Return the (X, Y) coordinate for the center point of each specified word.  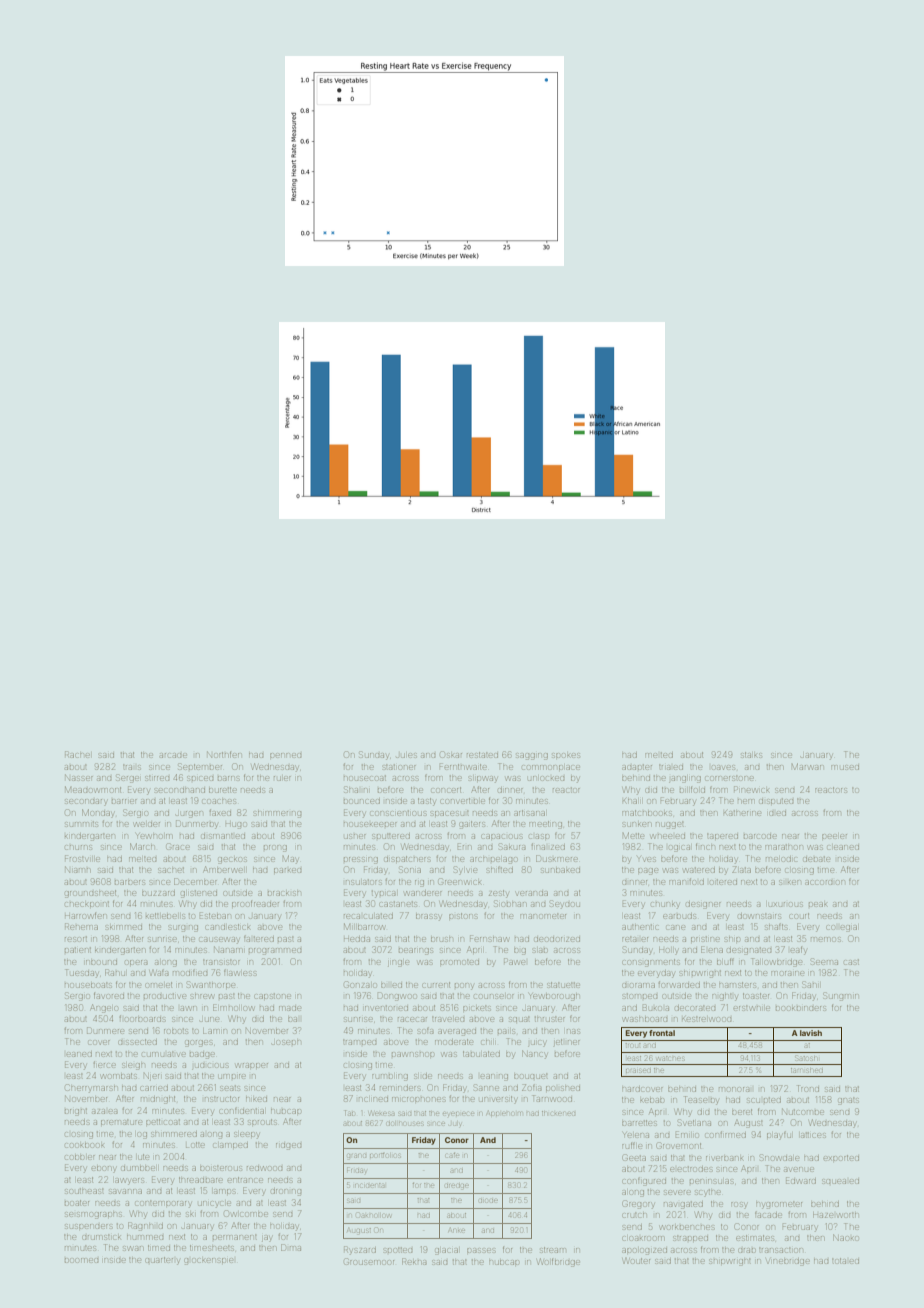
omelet (159, 985)
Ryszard (360, 1250)
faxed (220, 812)
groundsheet (90, 894)
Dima (291, 1247)
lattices (813, 1135)
